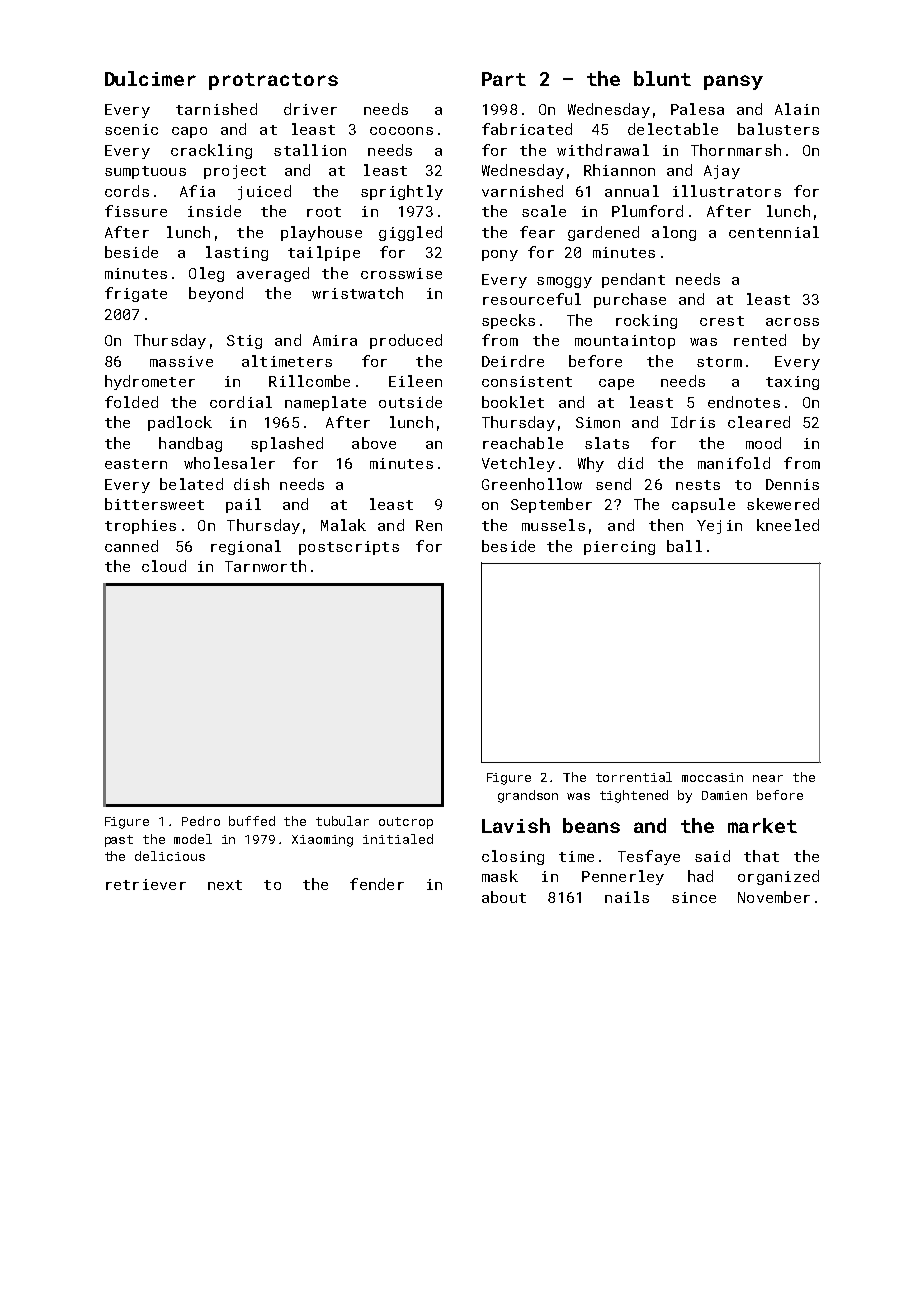 This screenshot has width=924, height=1311. Describe the element at coordinates (136, 294) in the screenshot. I see `frigate` at that location.
